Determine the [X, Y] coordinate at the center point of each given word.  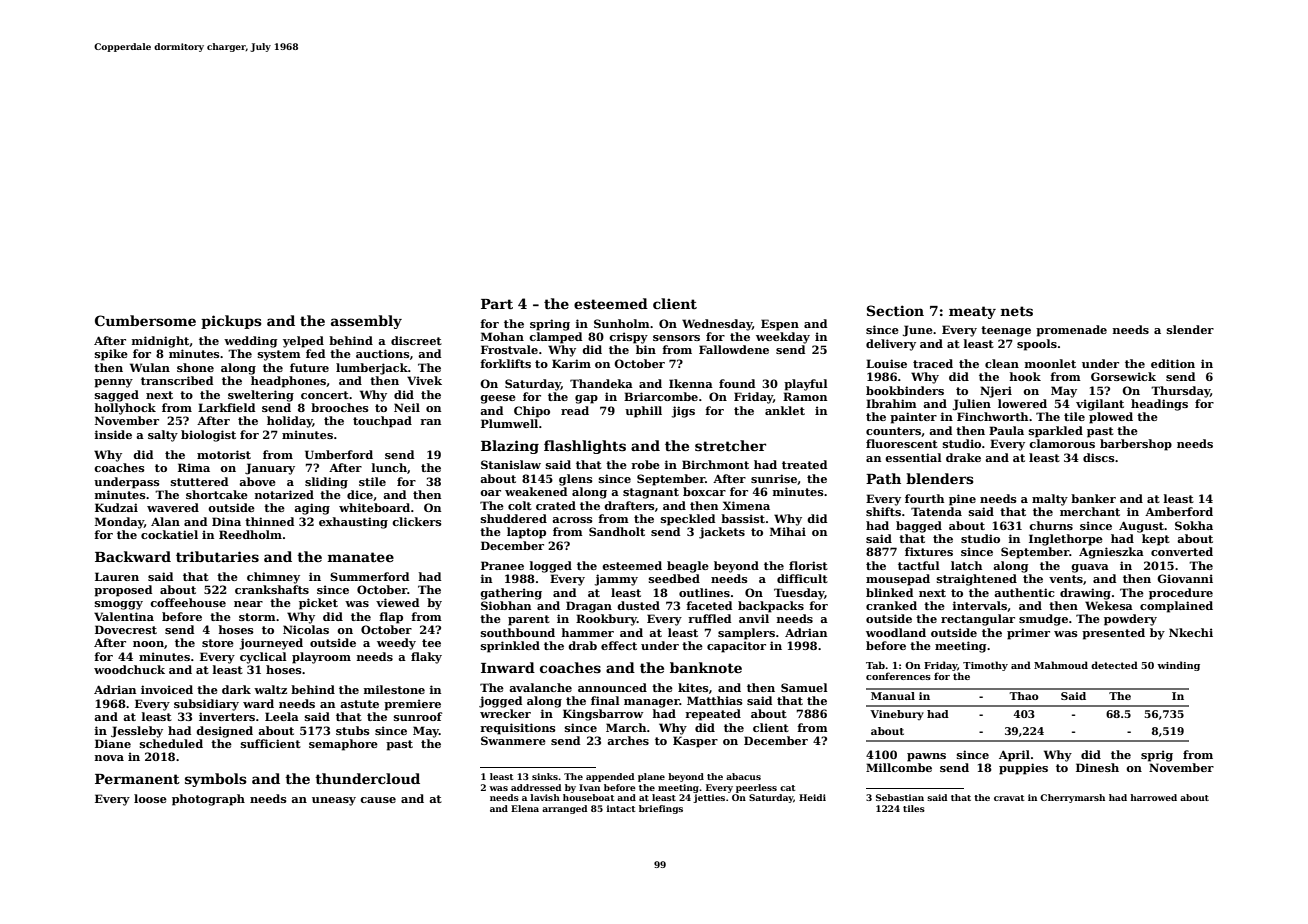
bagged [919, 527]
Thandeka [601, 383]
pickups [231, 322]
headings [1159, 405]
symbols [216, 780]
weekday [783, 338]
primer [1028, 634]
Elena [525, 808]
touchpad [382, 422]
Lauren [117, 576]
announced [612, 687]
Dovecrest [126, 629]
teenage [1006, 331]
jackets [722, 533]
